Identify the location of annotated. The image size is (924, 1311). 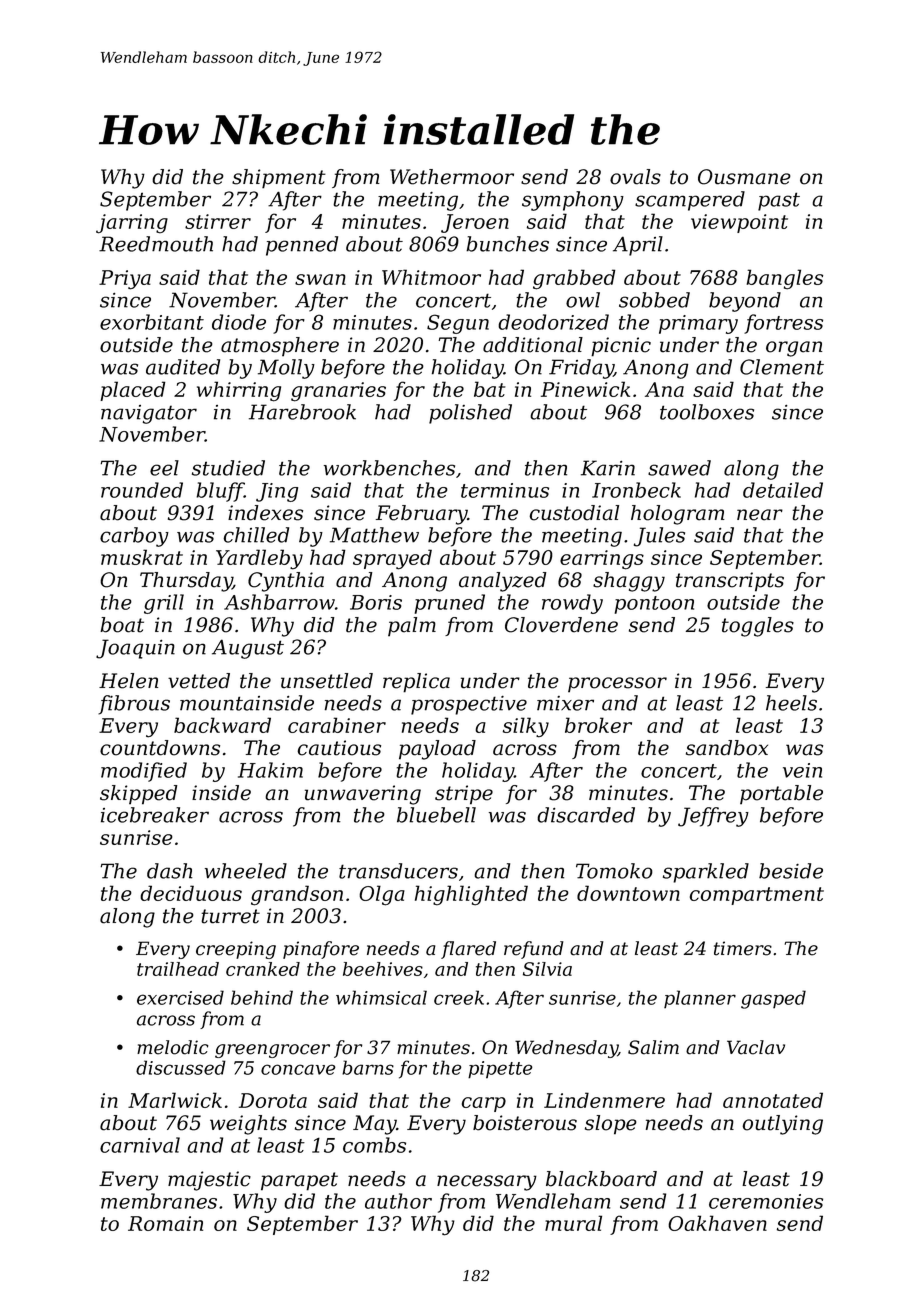
(773, 1100).
